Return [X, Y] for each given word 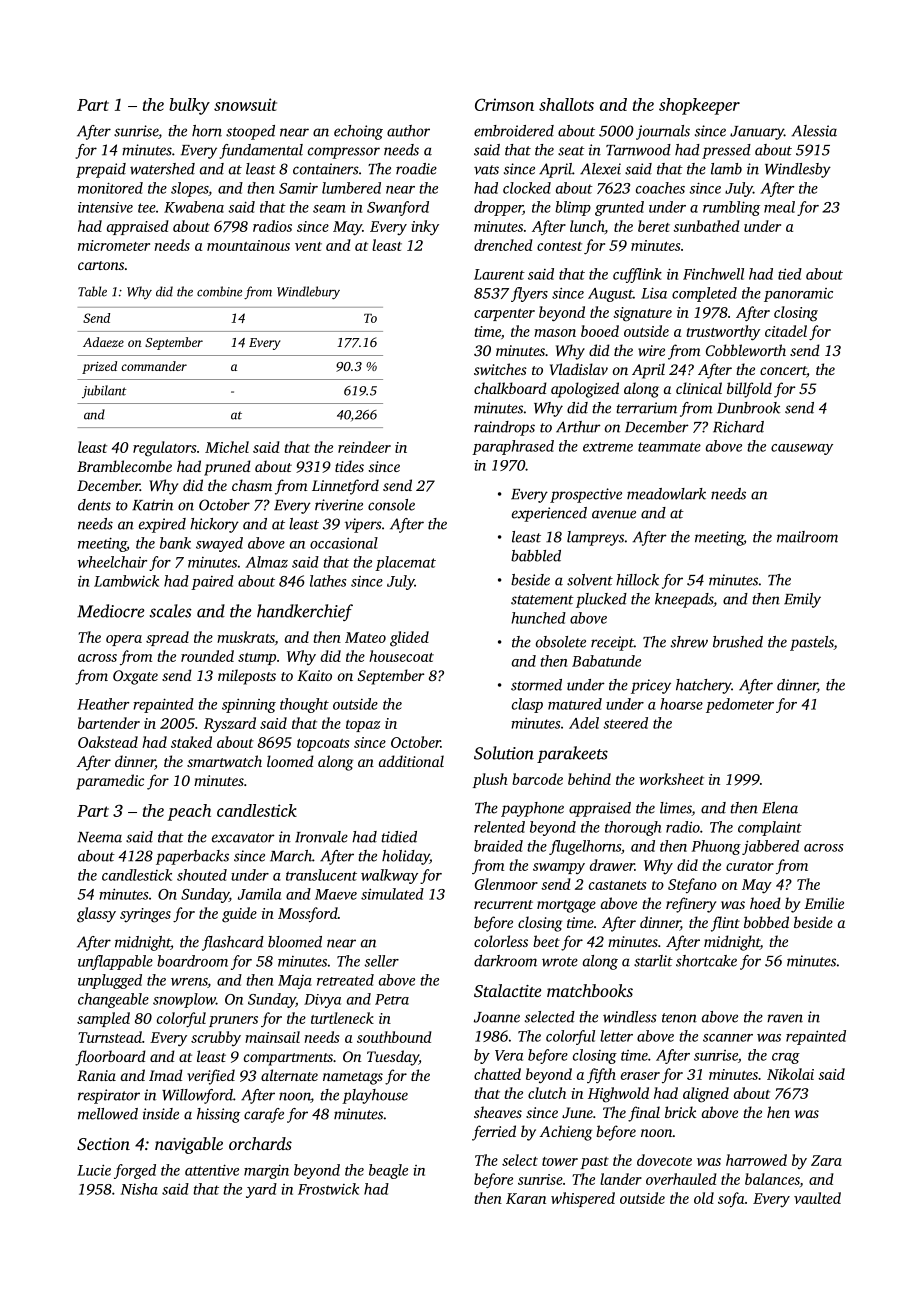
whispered [583, 1199]
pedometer [740, 705]
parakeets [572, 754]
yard [261, 1190]
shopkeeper [699, 106]
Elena [780, 808]
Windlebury [308, 292]
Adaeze [103, 342]
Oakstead [108, 742]
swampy [559, 869]
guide [239, 915]
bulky [189, 106]
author [408, 131]
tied [790, 274]
